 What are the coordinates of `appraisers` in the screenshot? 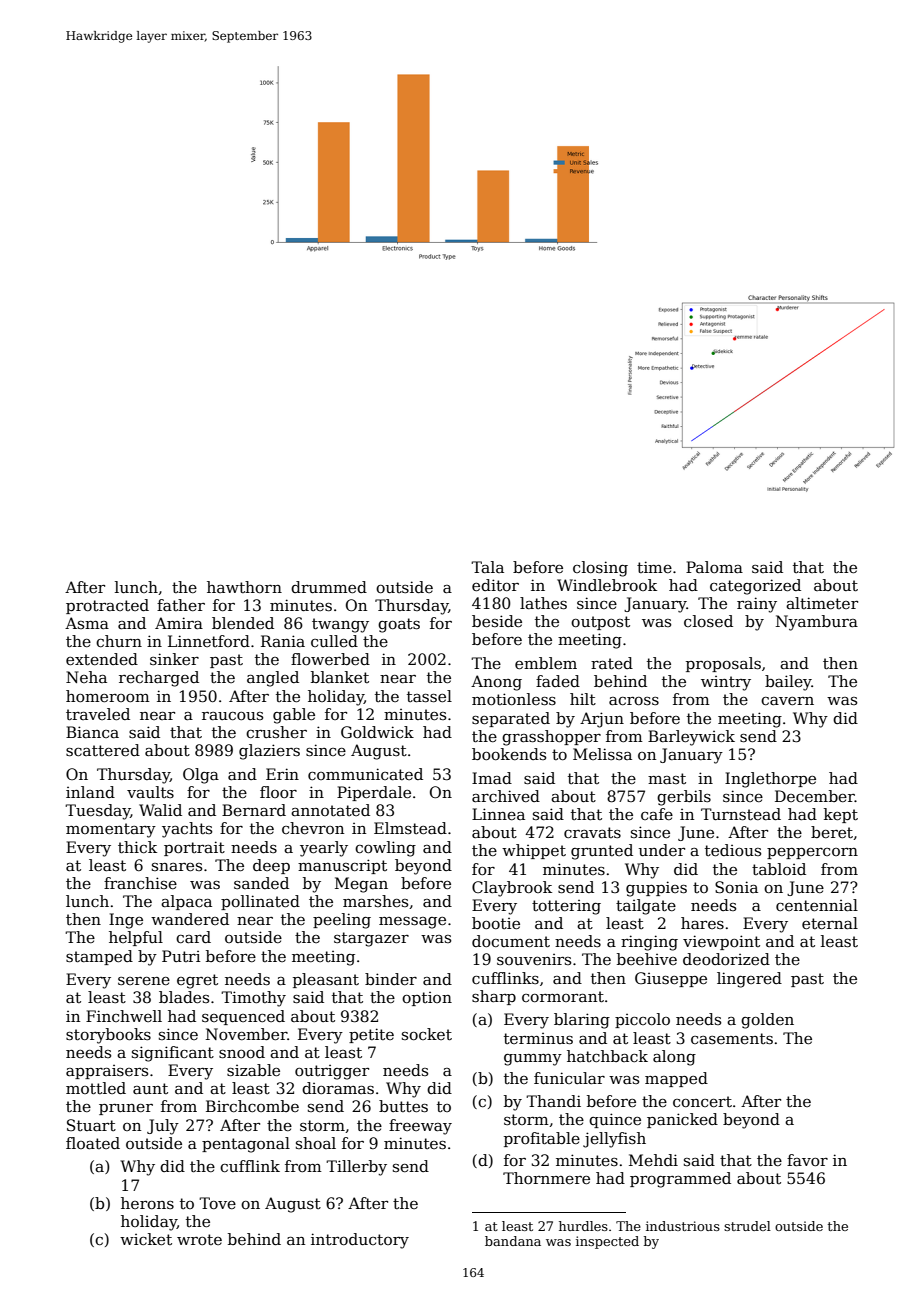 It's located at (107, 1072).
